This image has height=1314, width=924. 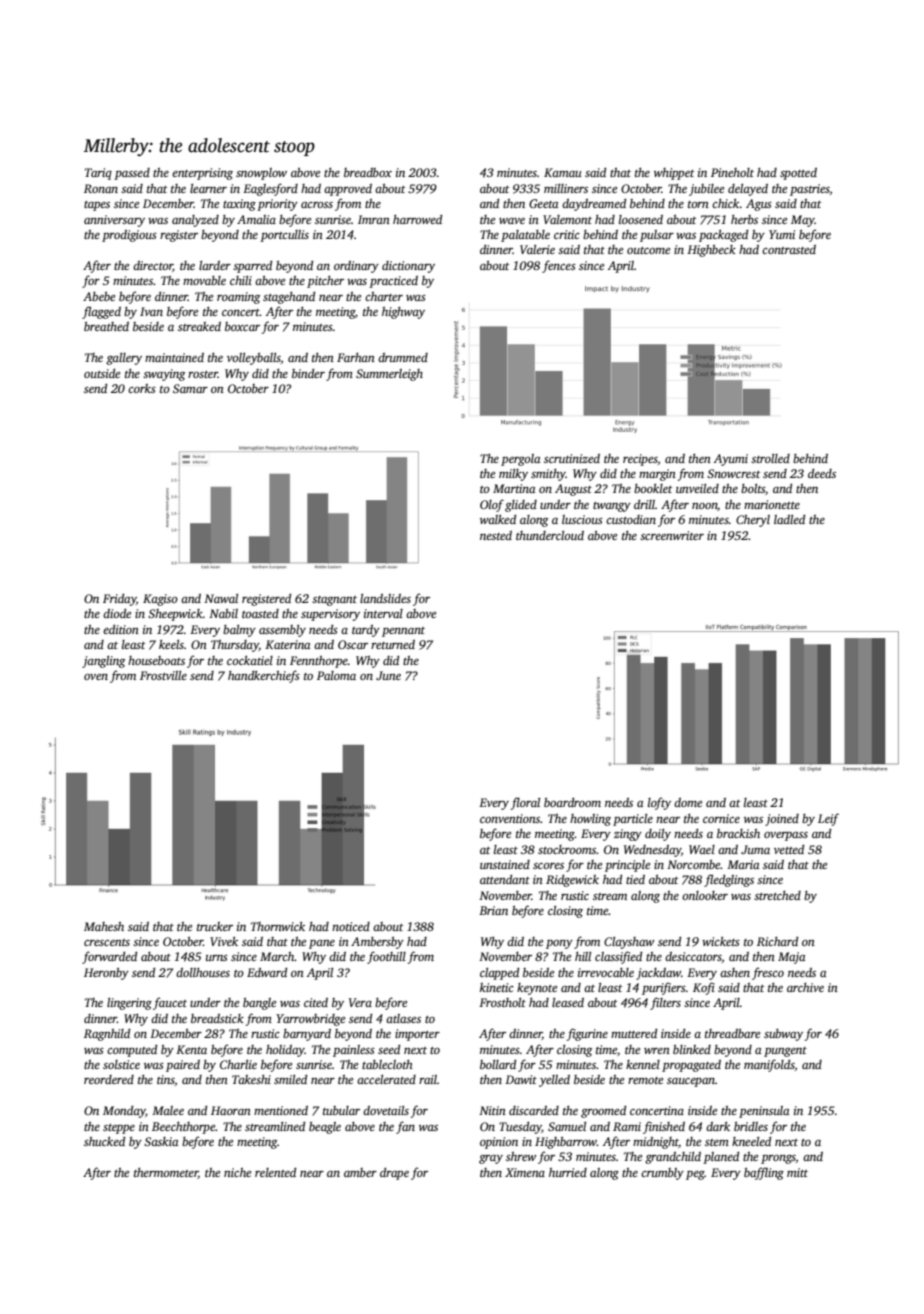 I want to click on diode, so click(x=117, y=613).
